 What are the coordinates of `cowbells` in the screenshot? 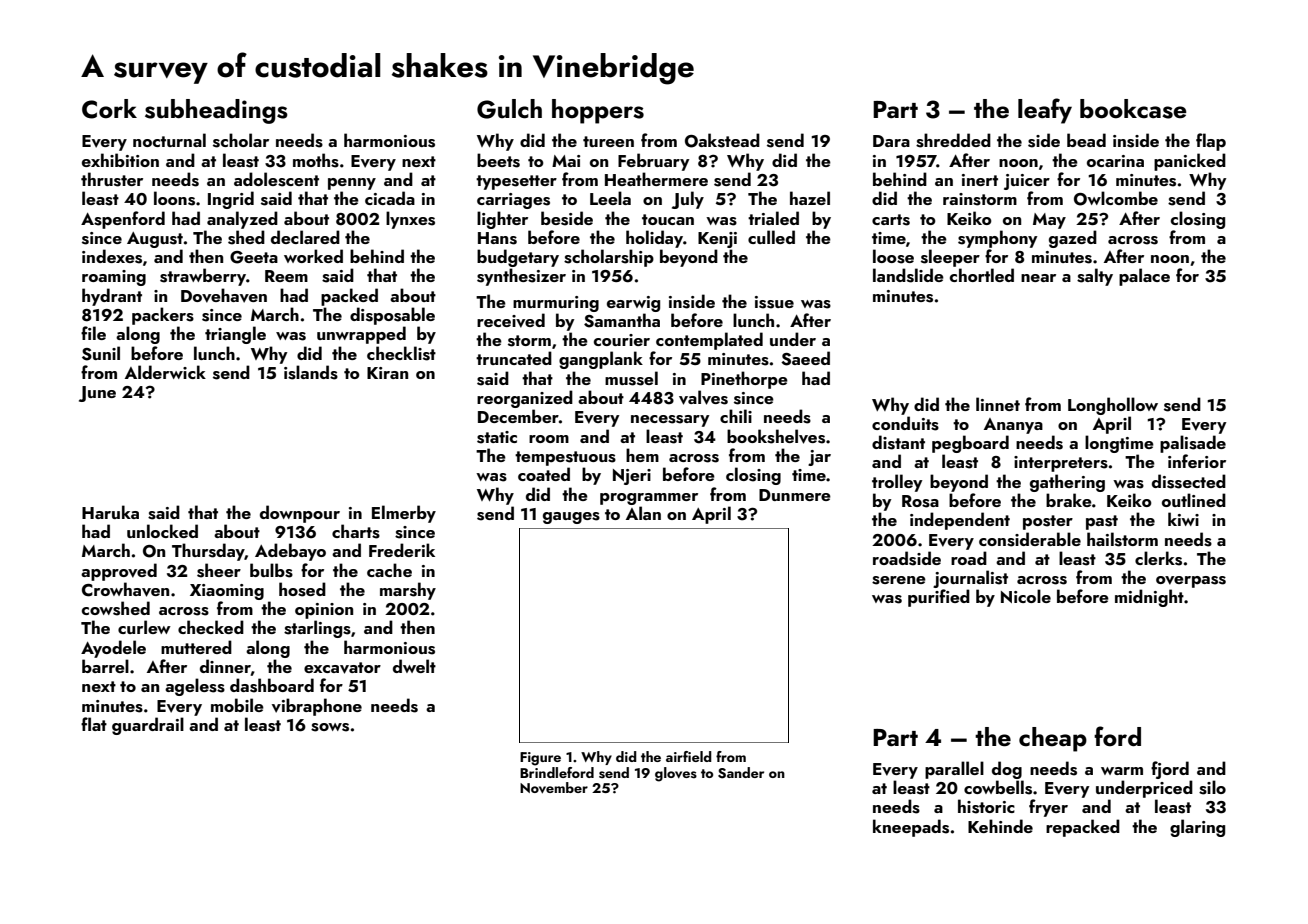 It's located at (998, 787).
